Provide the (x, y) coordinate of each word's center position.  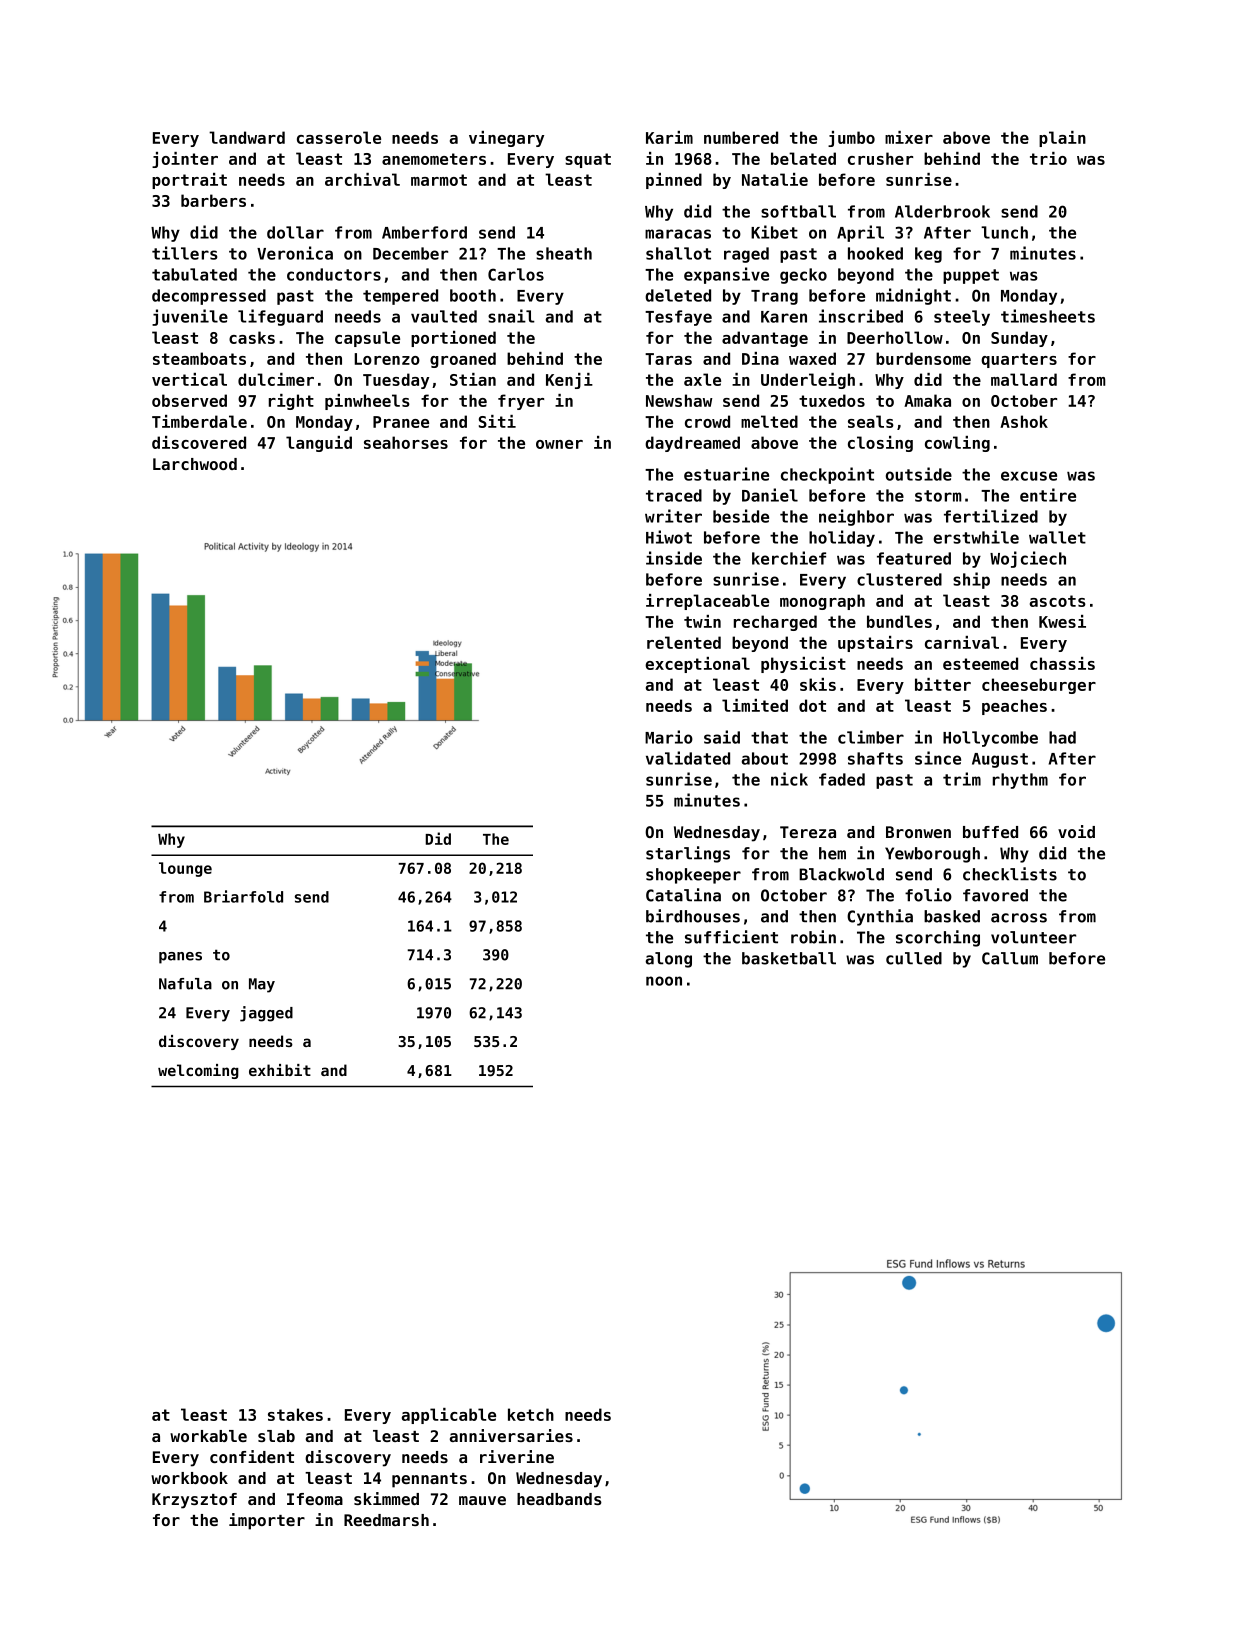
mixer (909, 137)
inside (674, 558)
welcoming (198, 1071)
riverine (517, 1456)
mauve (482, 1500)
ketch (531, 1414)
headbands (559, 1499)
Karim (669, 137)
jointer (185, 160)
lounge (185, 869)
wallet (1057, 537)
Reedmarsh (386, 1520)
